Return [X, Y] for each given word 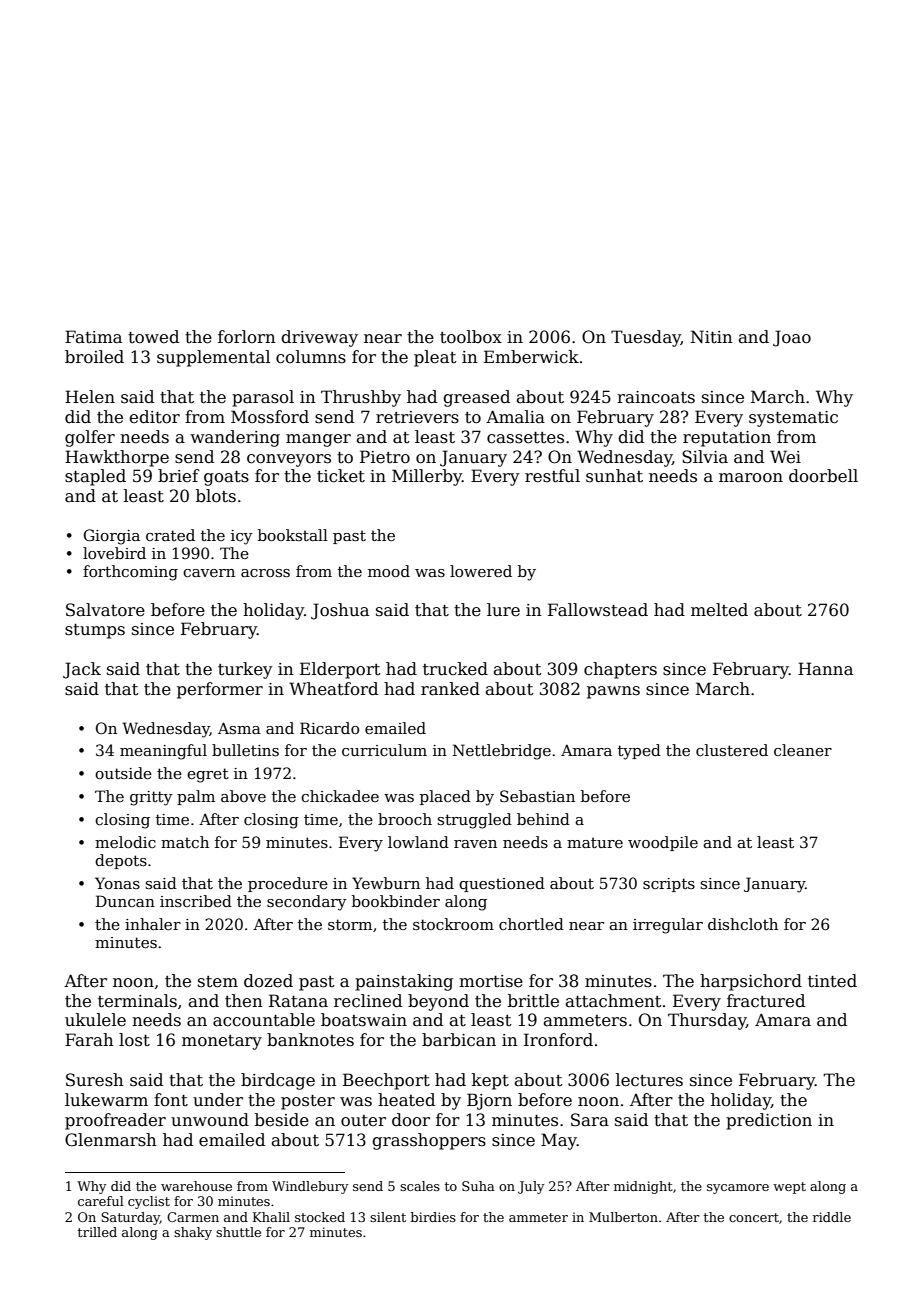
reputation [727, 439]
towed [153, 337]
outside [123, 773]
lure [503, 610]
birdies [433, 1217]
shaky [193, 1233]
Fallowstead [598, 610]
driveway [319, 338]
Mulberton [623, 1217]
